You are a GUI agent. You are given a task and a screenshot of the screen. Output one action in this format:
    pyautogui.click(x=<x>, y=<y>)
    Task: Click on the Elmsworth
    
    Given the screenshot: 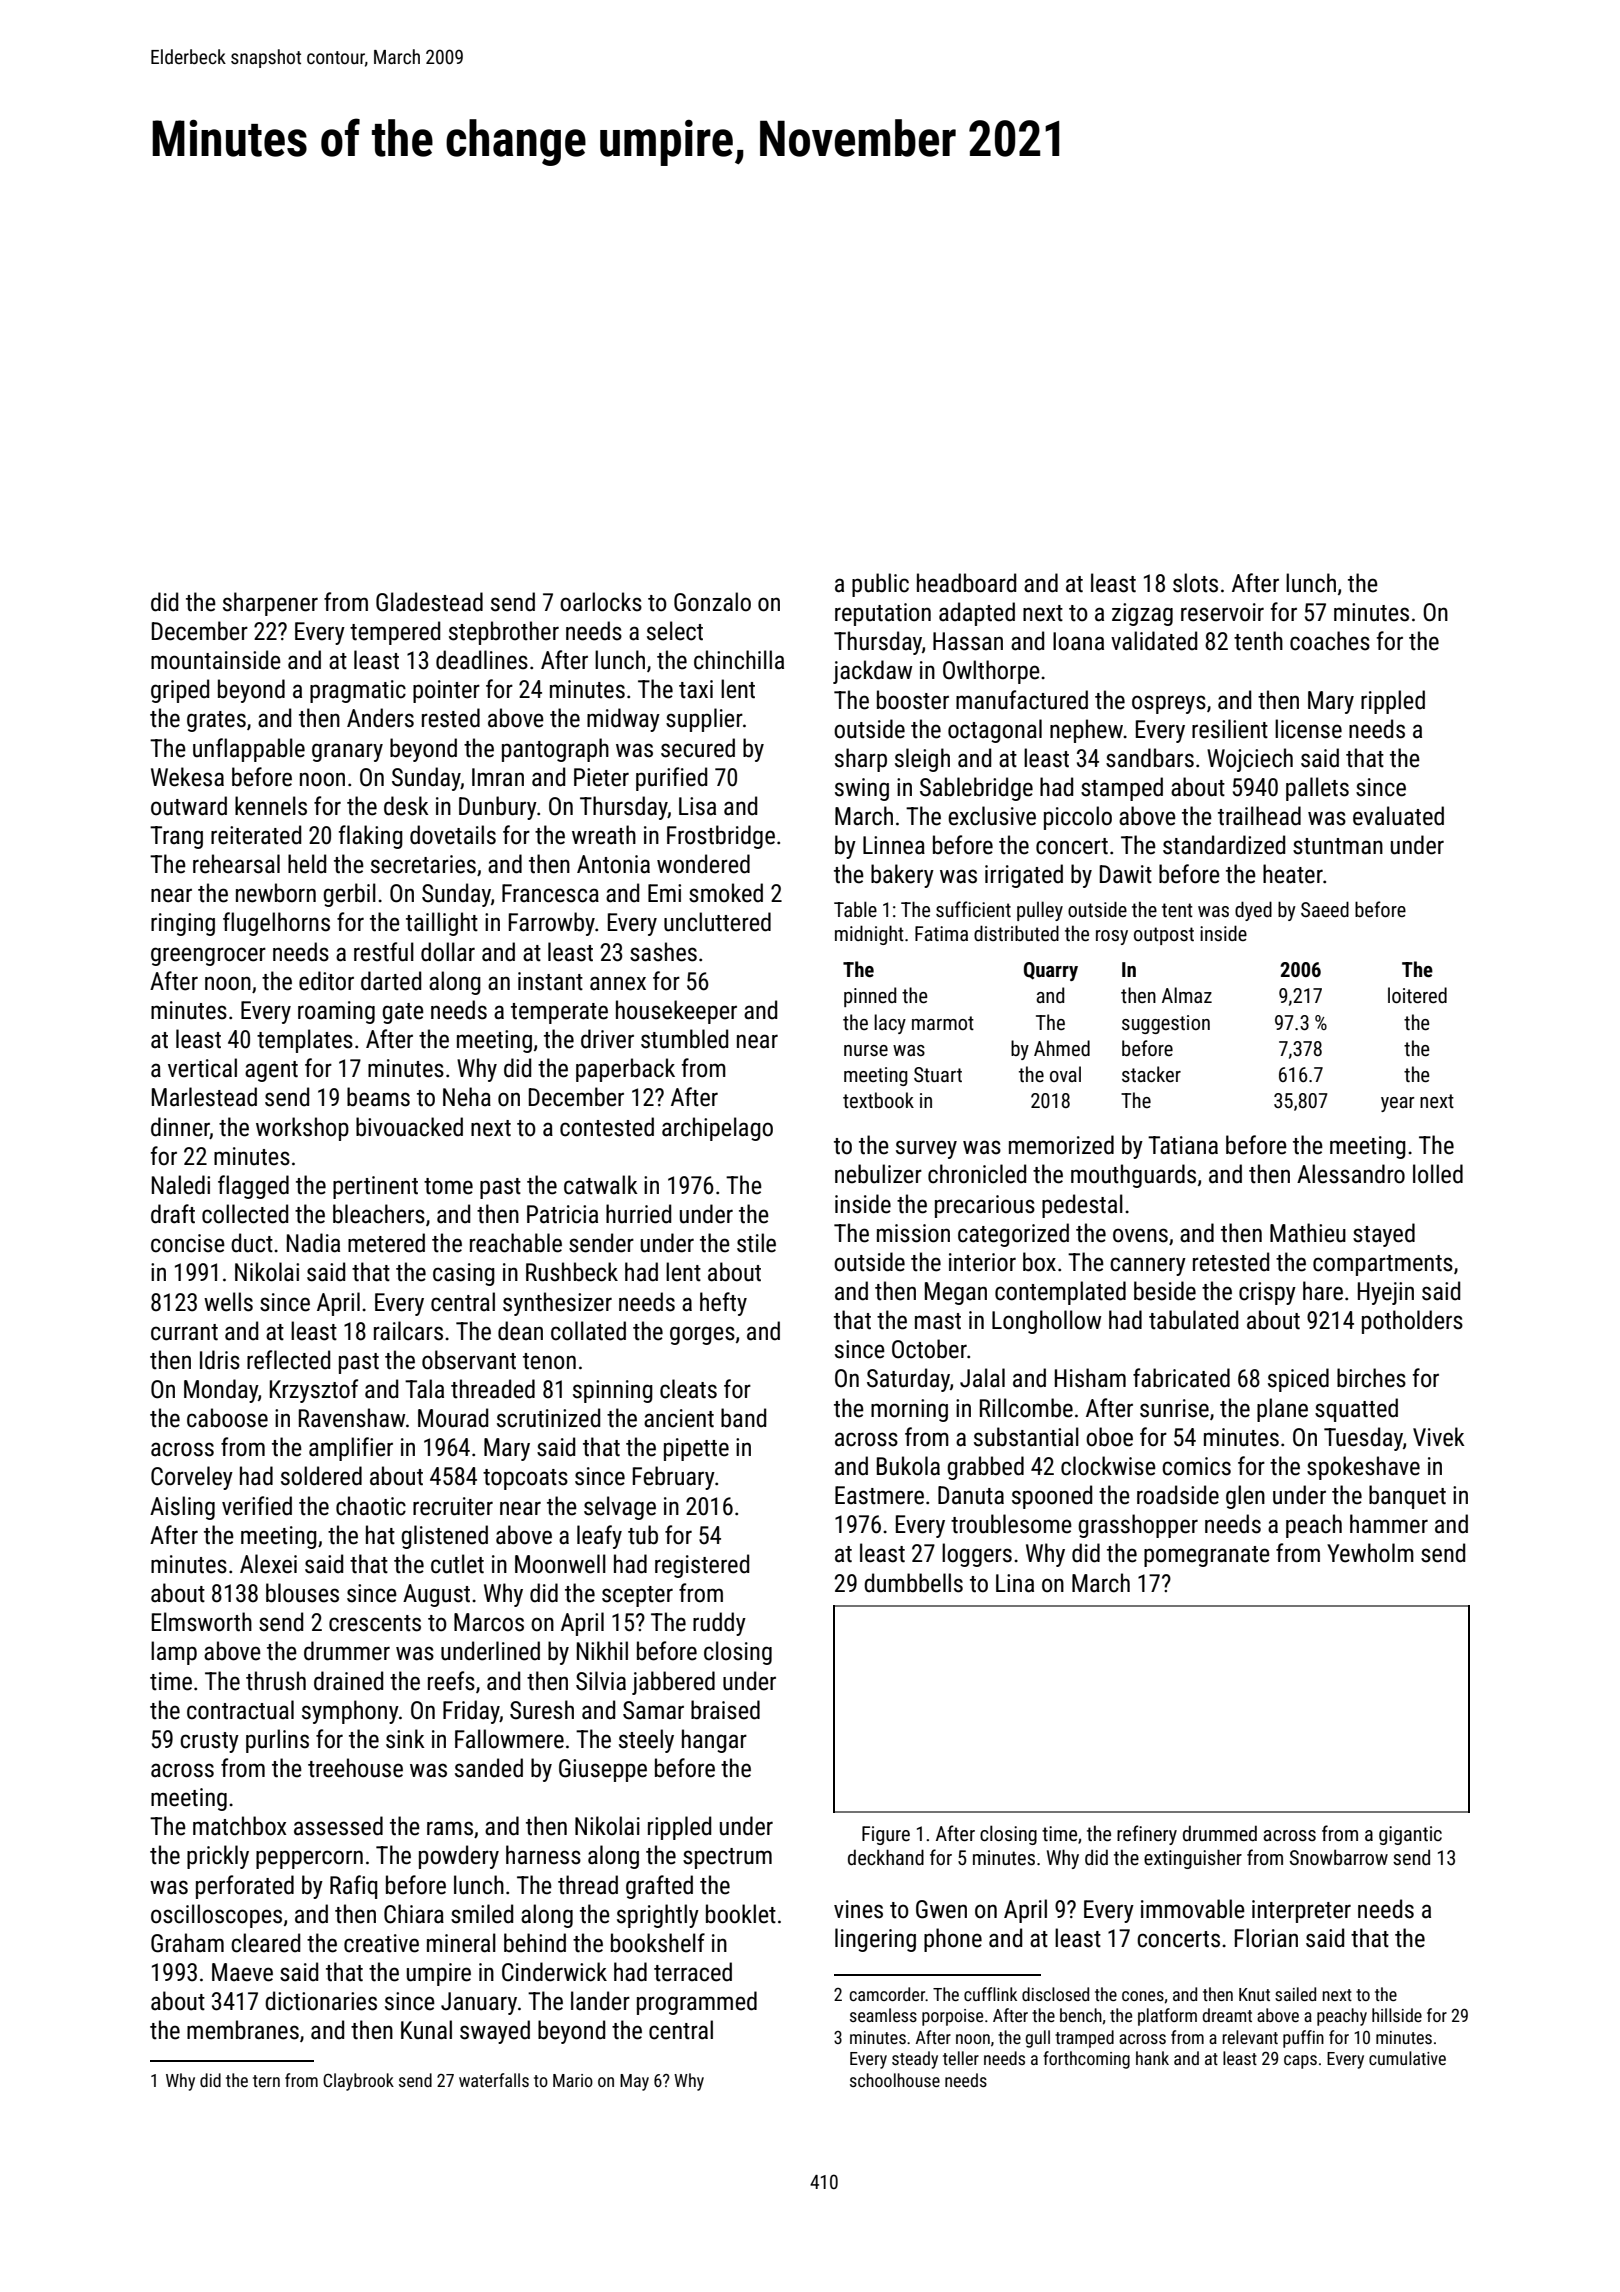 What is the action you would take?
    pyautogui.click(x=202, y=1622)
